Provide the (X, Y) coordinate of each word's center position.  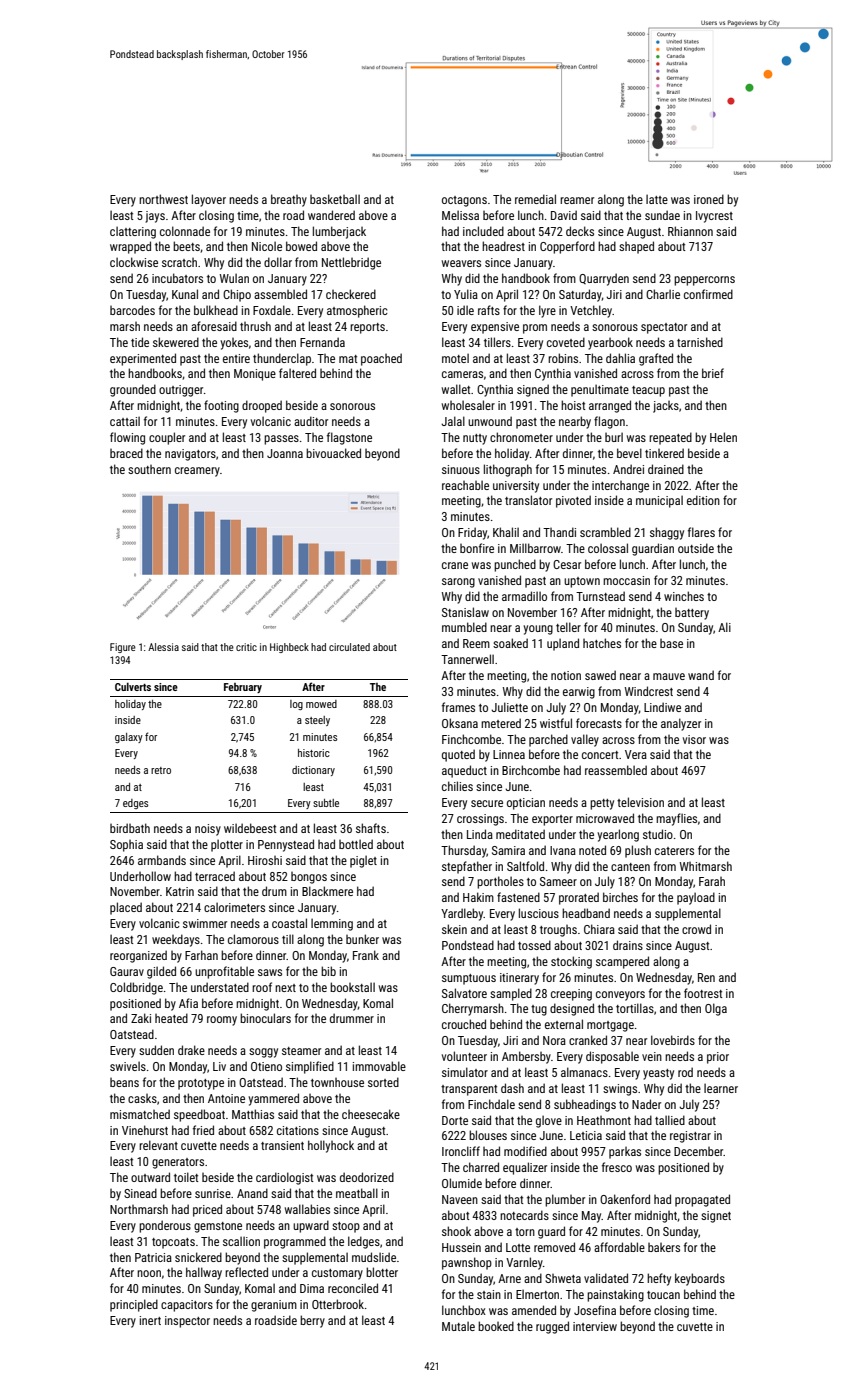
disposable (612, 1057)
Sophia (126, 846)
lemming (332, 924)
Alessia (163, 647)
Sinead (140, 1193)
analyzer (681, 724)
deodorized (367, 1177)
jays (155, 217)
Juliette (509, 707)
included (483, 231)
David (564, 215)
